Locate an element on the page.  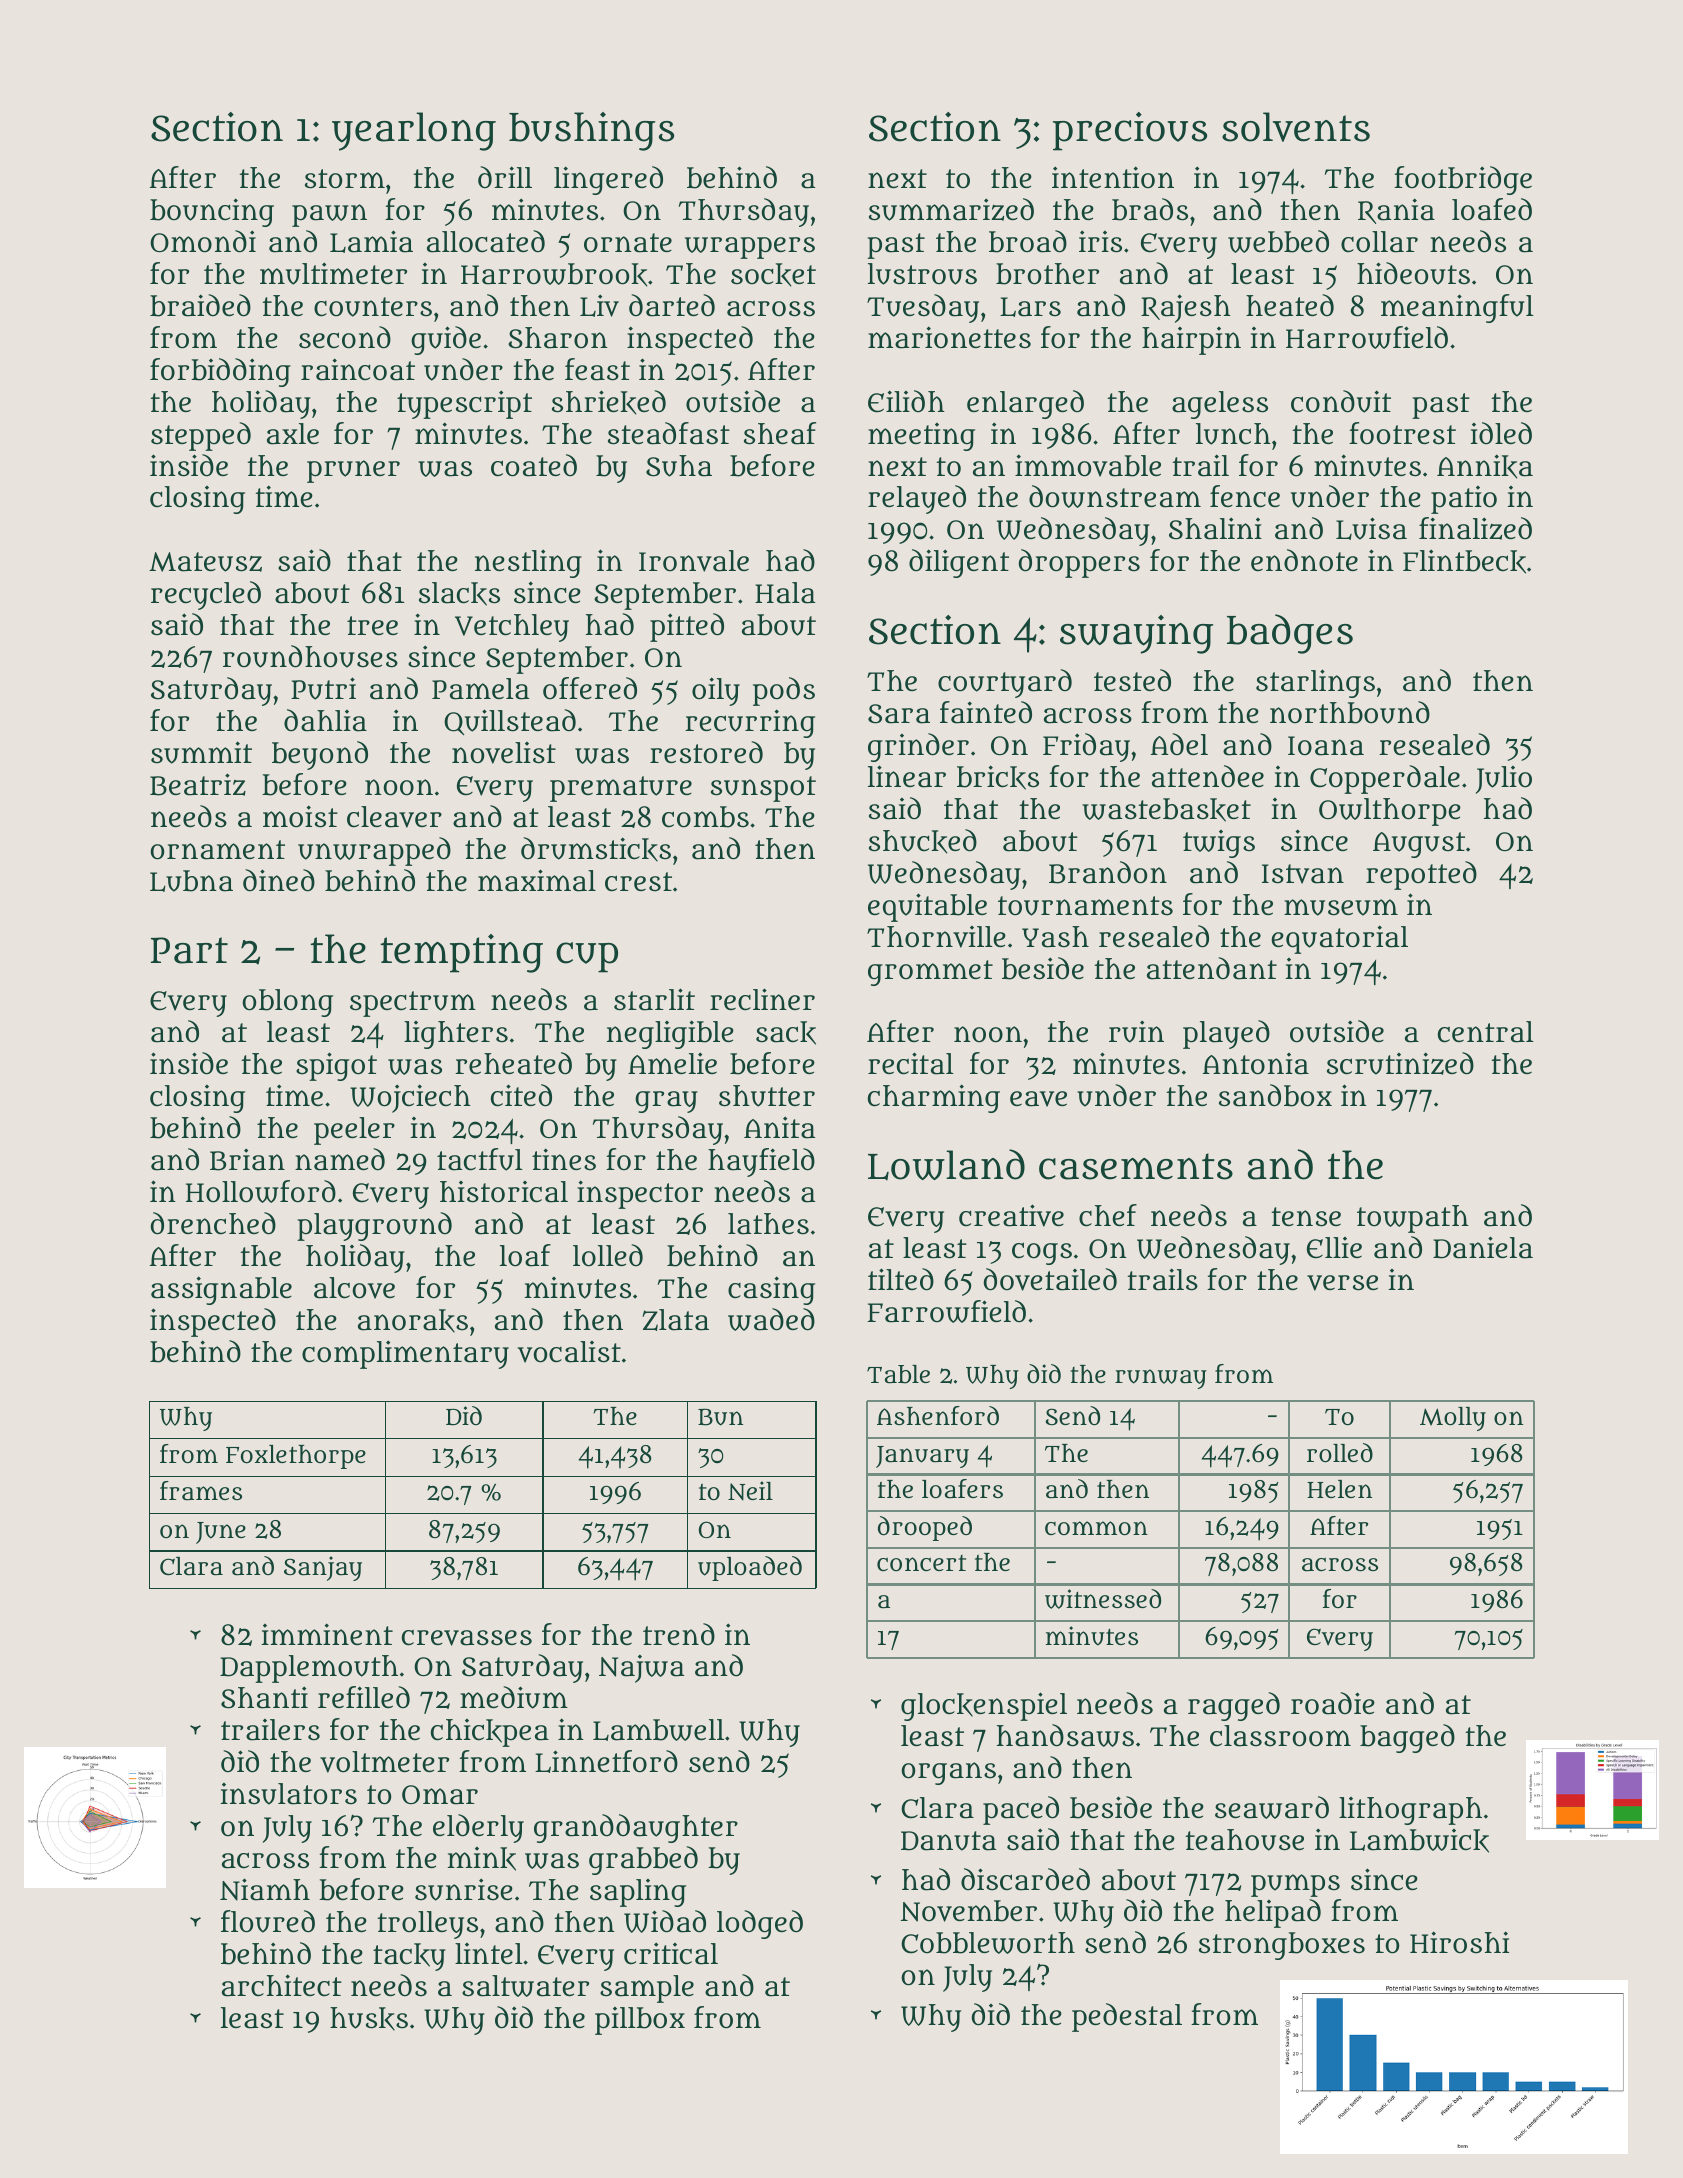
Helen is located at coordinates (1339, 1489).
